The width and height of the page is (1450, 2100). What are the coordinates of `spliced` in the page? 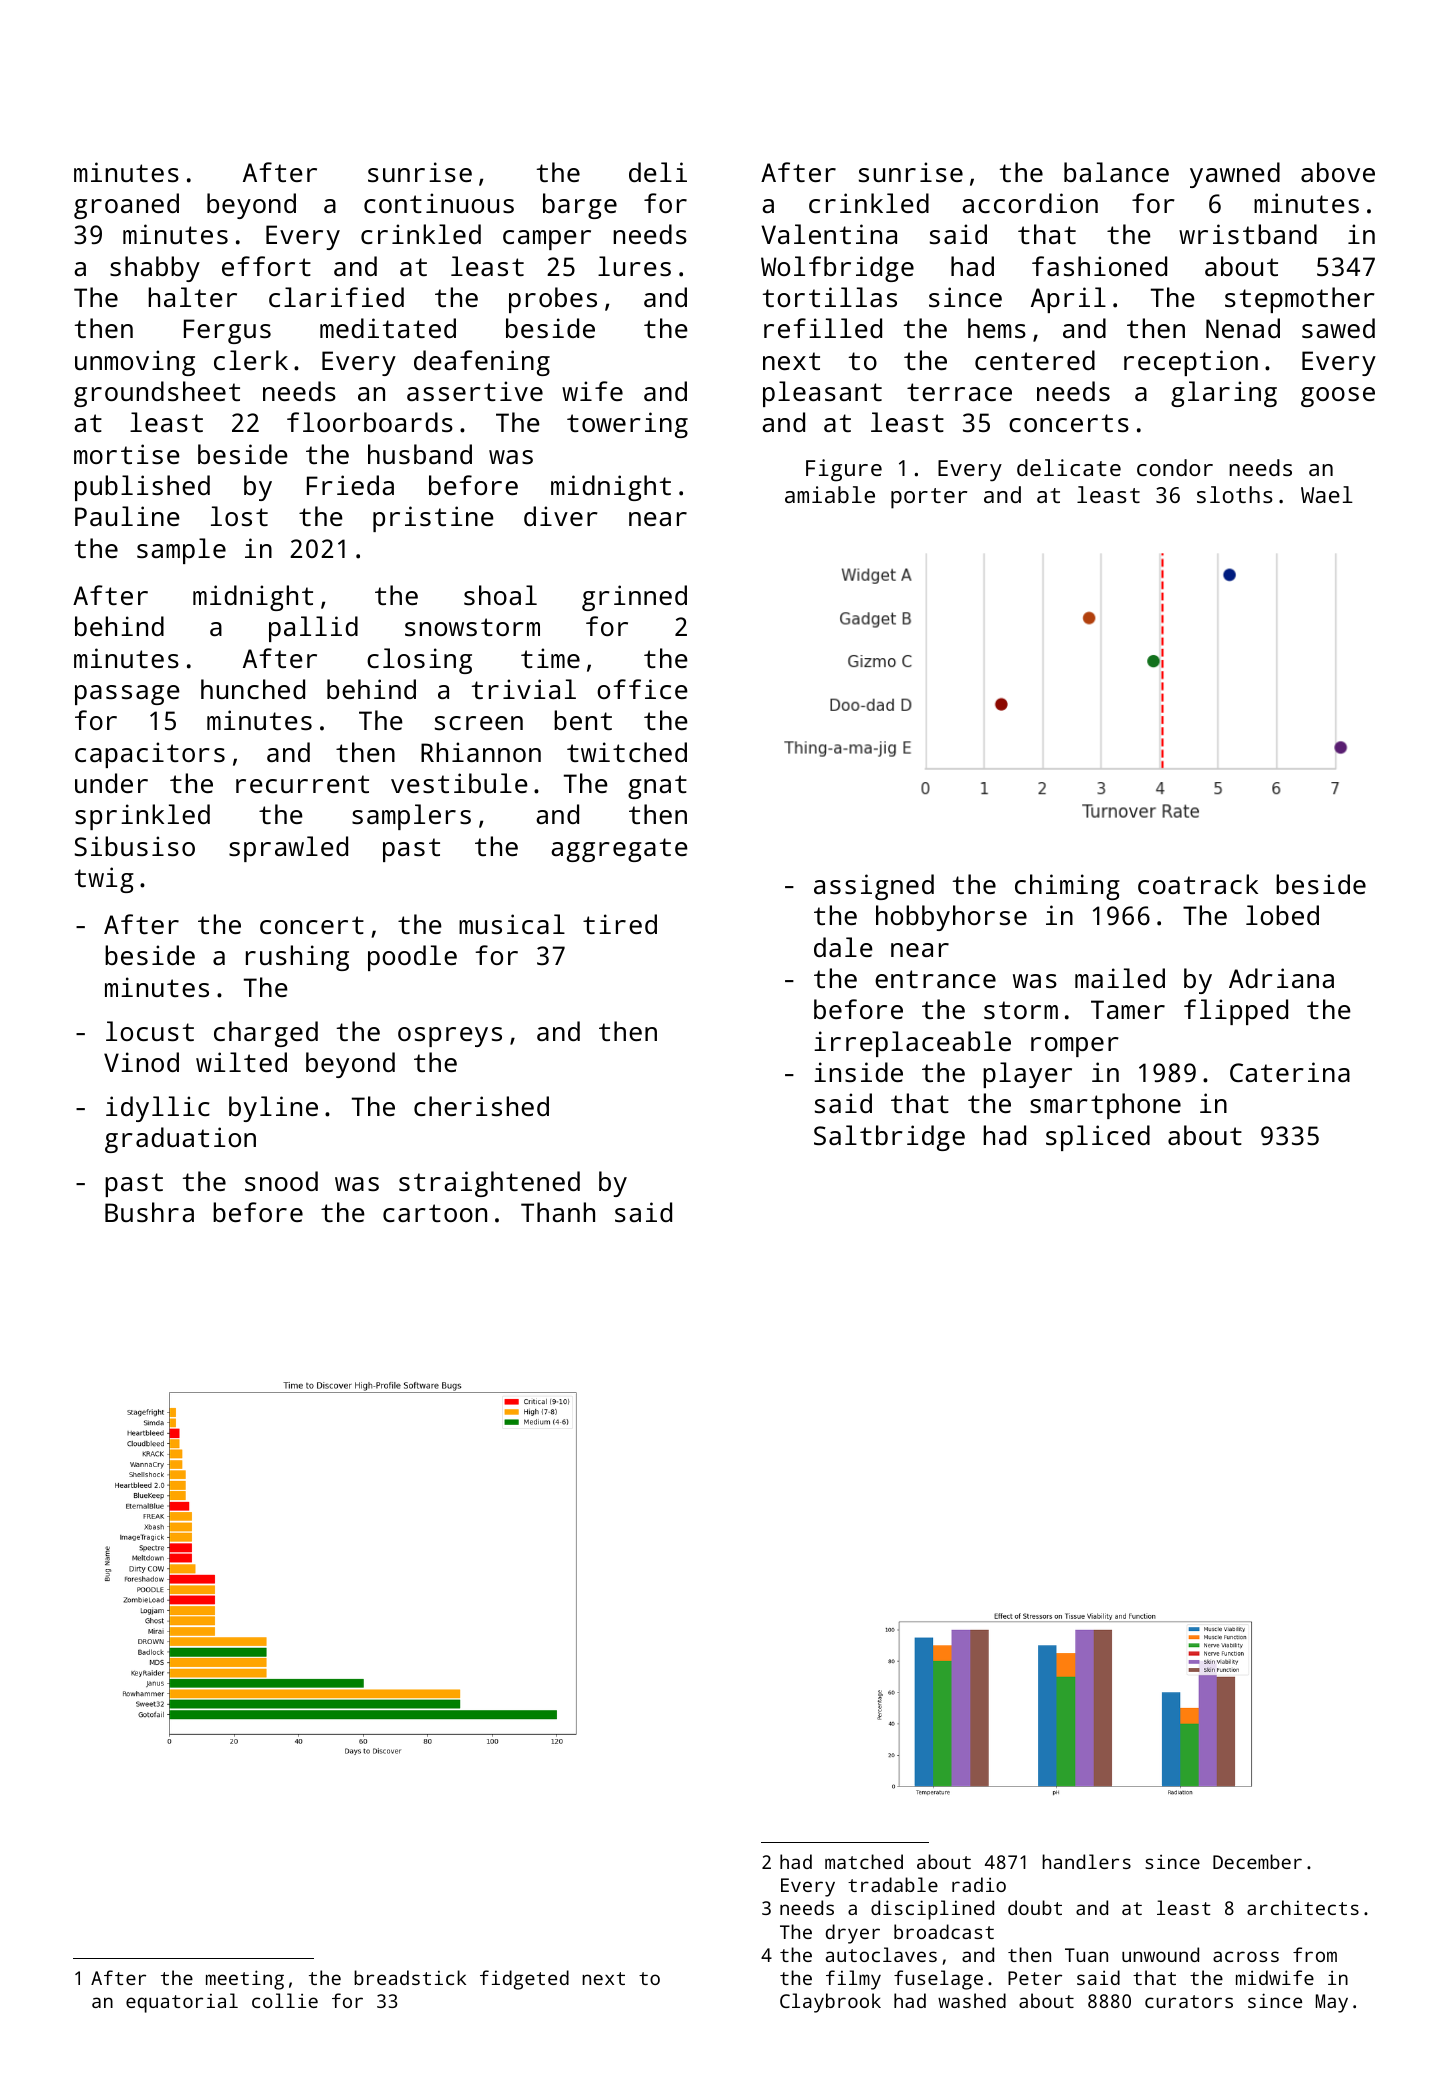 It's located at (1098, 1138).
